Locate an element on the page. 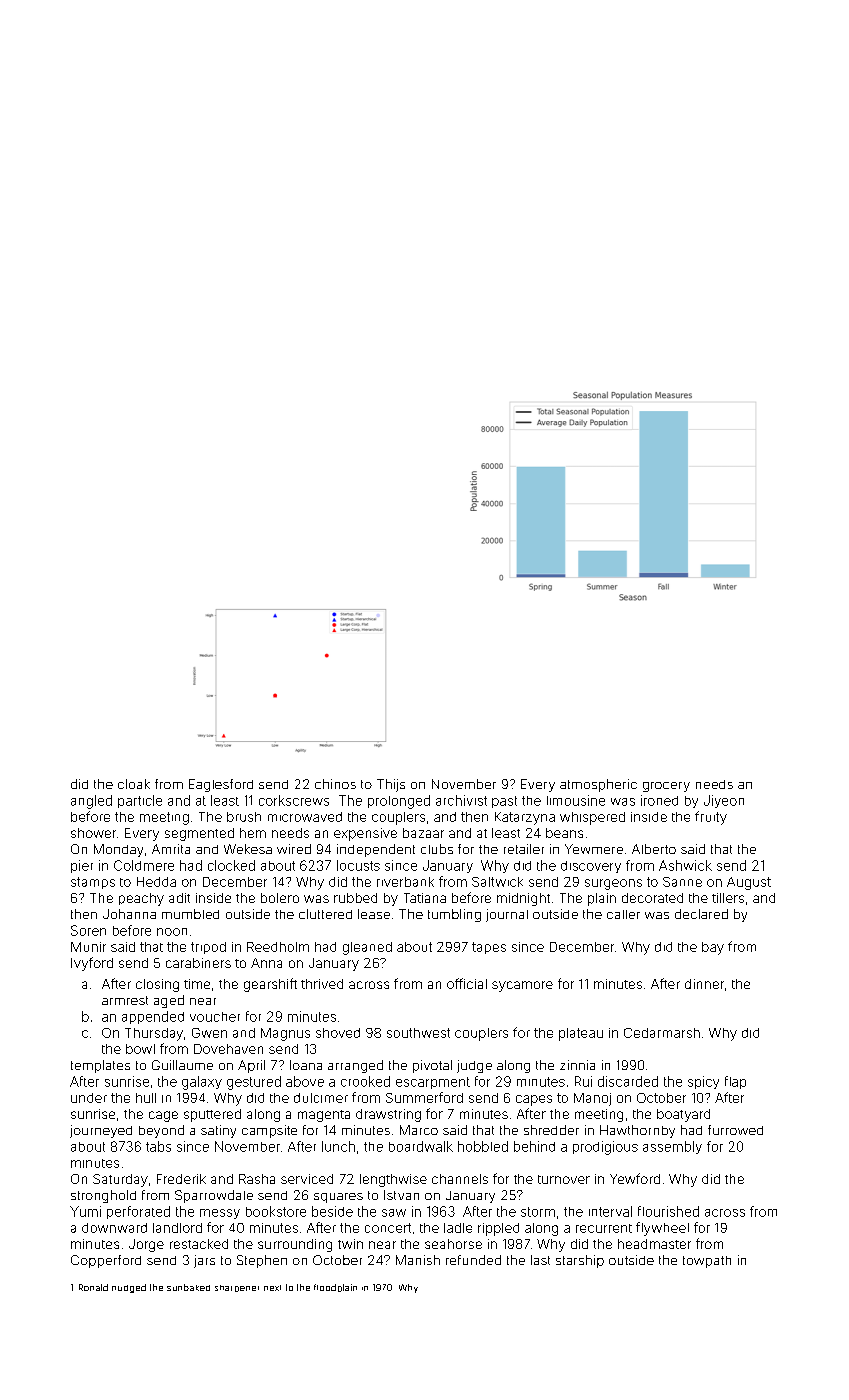 The image size is (849, 1400). expensive is located at coordinates (365, 834).
